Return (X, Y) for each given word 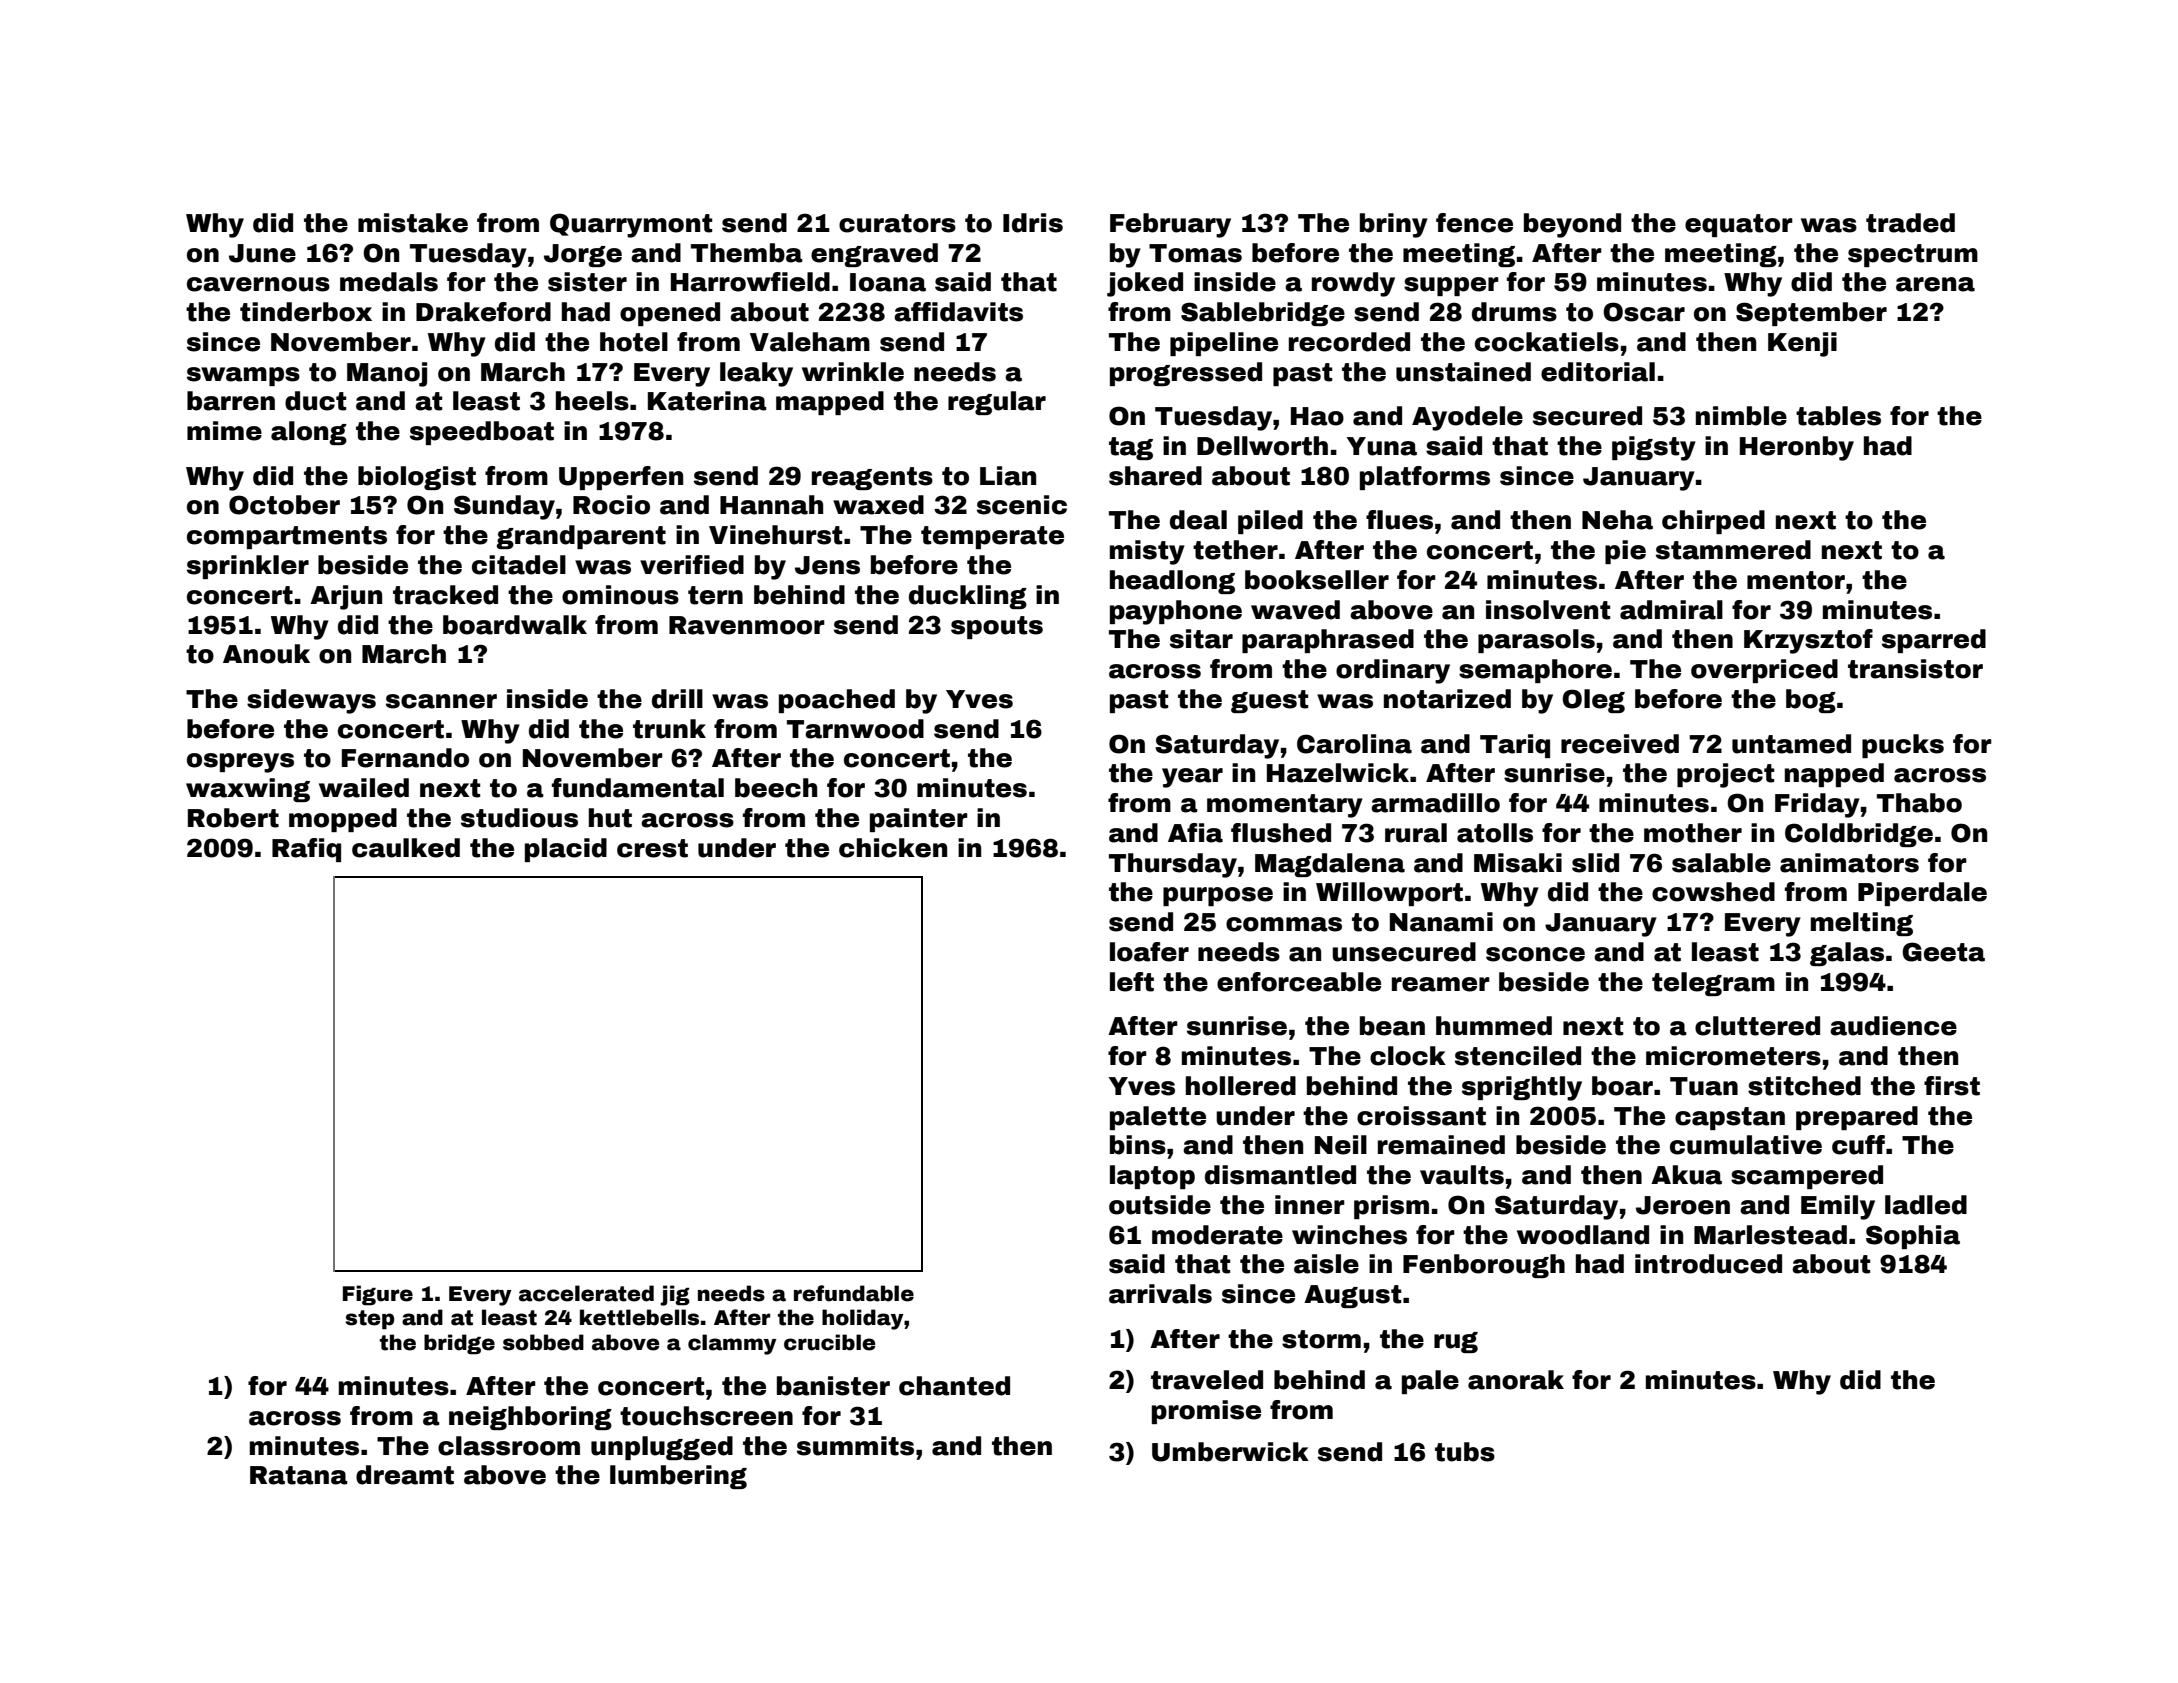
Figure (378, 1295)
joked (1145, 284)
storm (1321, 1339)
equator (1739, 225)
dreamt (405, 1475)
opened (670, 314)
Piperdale (1922, 894)
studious (519, 818)
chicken (893, 848)
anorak (1516, 1380)
